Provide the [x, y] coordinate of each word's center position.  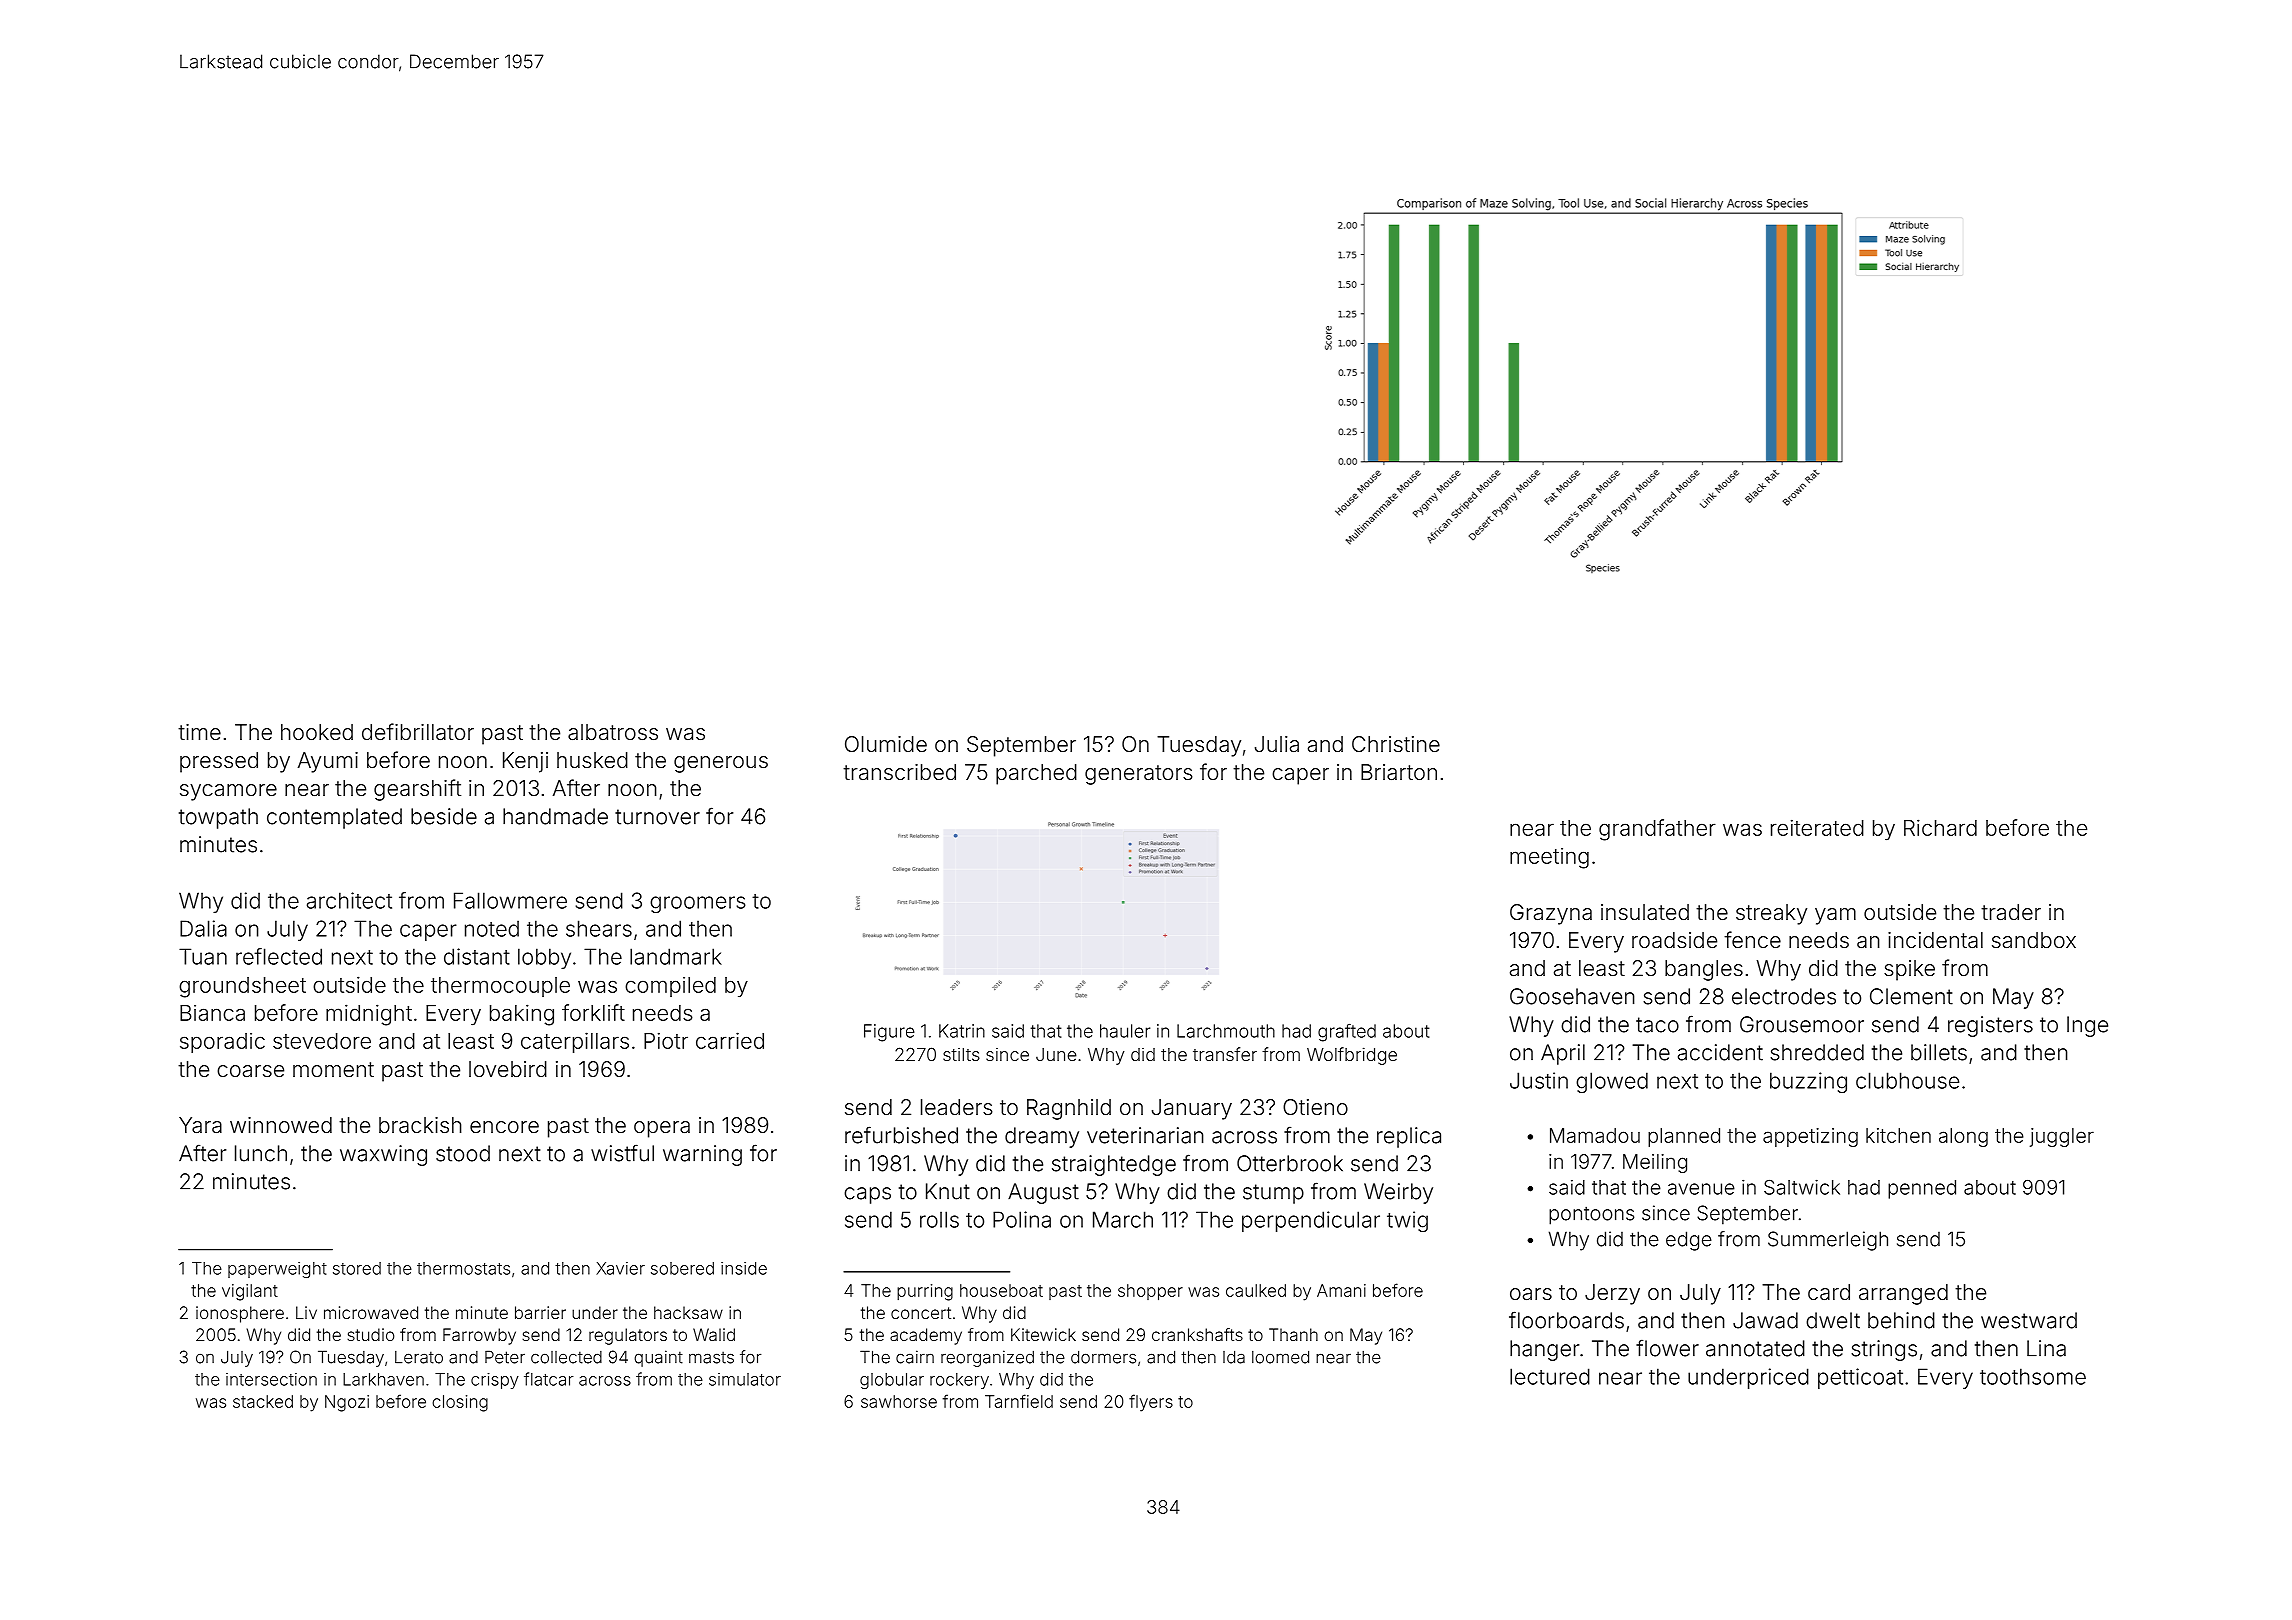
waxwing [383, 1155]
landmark [676, 956]
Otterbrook [1290, 1163]
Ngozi [347, 1403]
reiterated [1817, 827]
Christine [1396, 744]
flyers [1151, 1403]
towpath [218, 818]
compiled [670, 987]
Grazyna [1551, 914]
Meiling [1655, 1163]
